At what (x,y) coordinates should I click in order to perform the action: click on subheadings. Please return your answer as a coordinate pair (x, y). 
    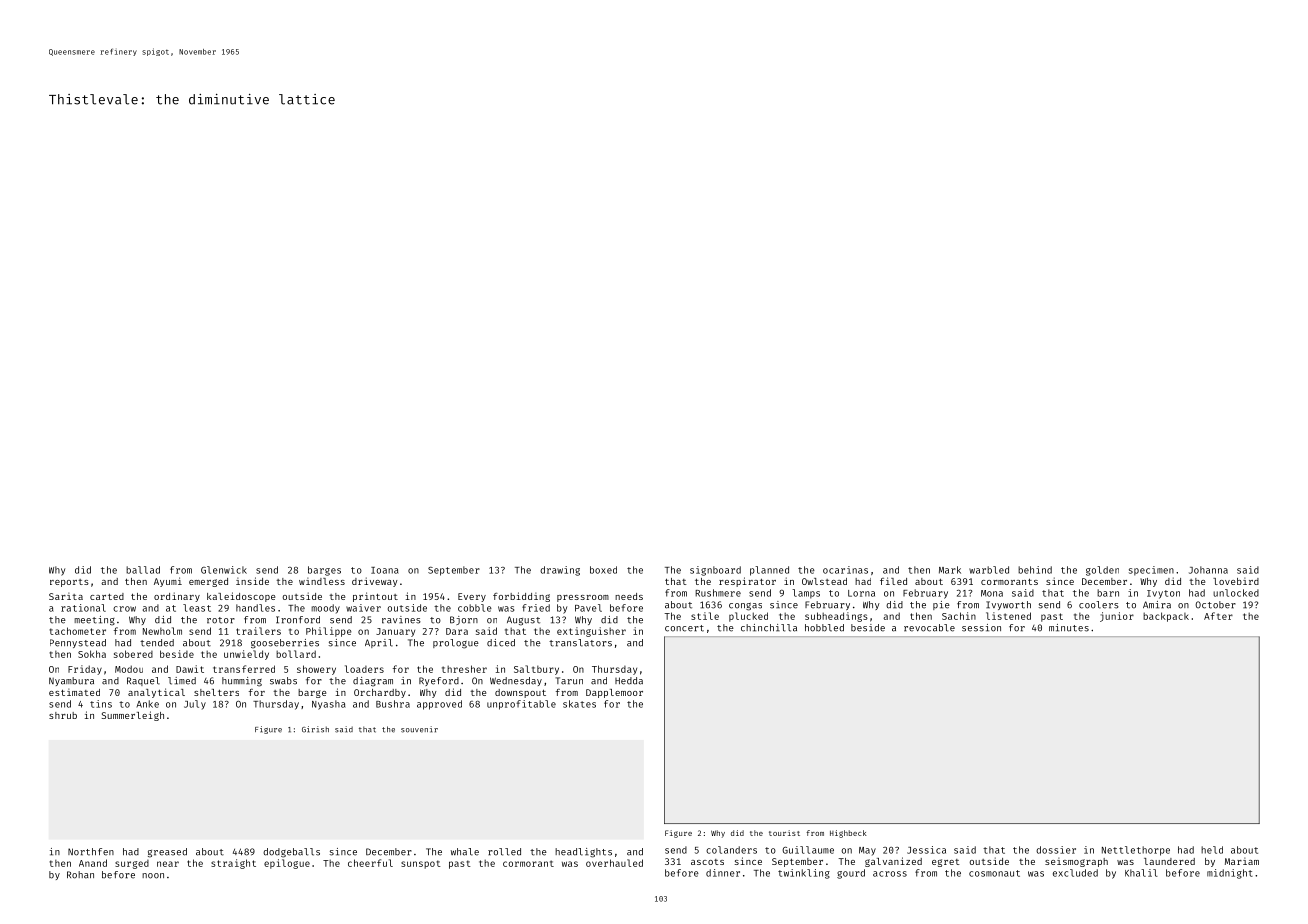
    Looking at the image, I should click on (836, 617).
